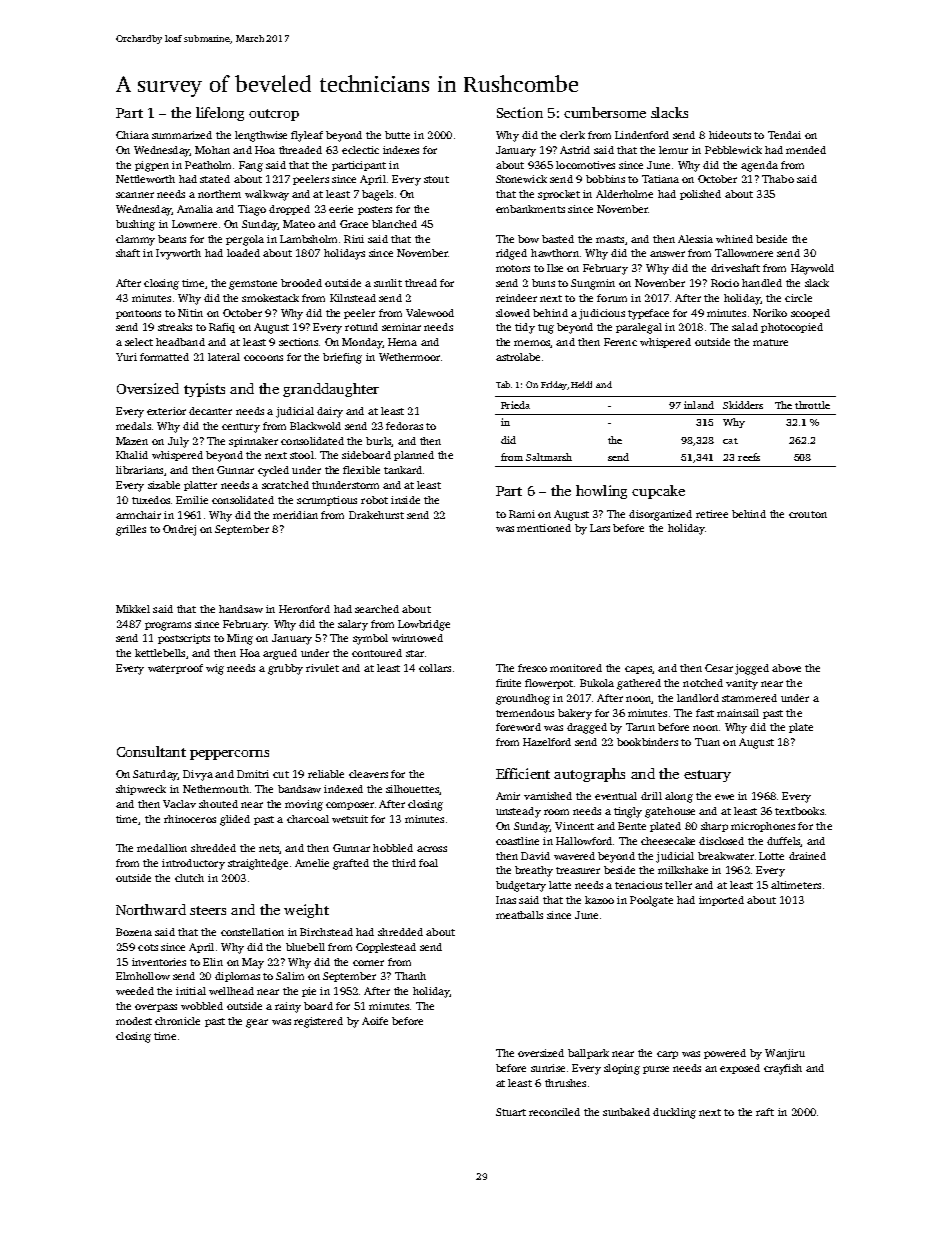  What do you see at coordinates (578, 870) in the screenshot?
I see `treasurer` at bounding box center [578, 870].
